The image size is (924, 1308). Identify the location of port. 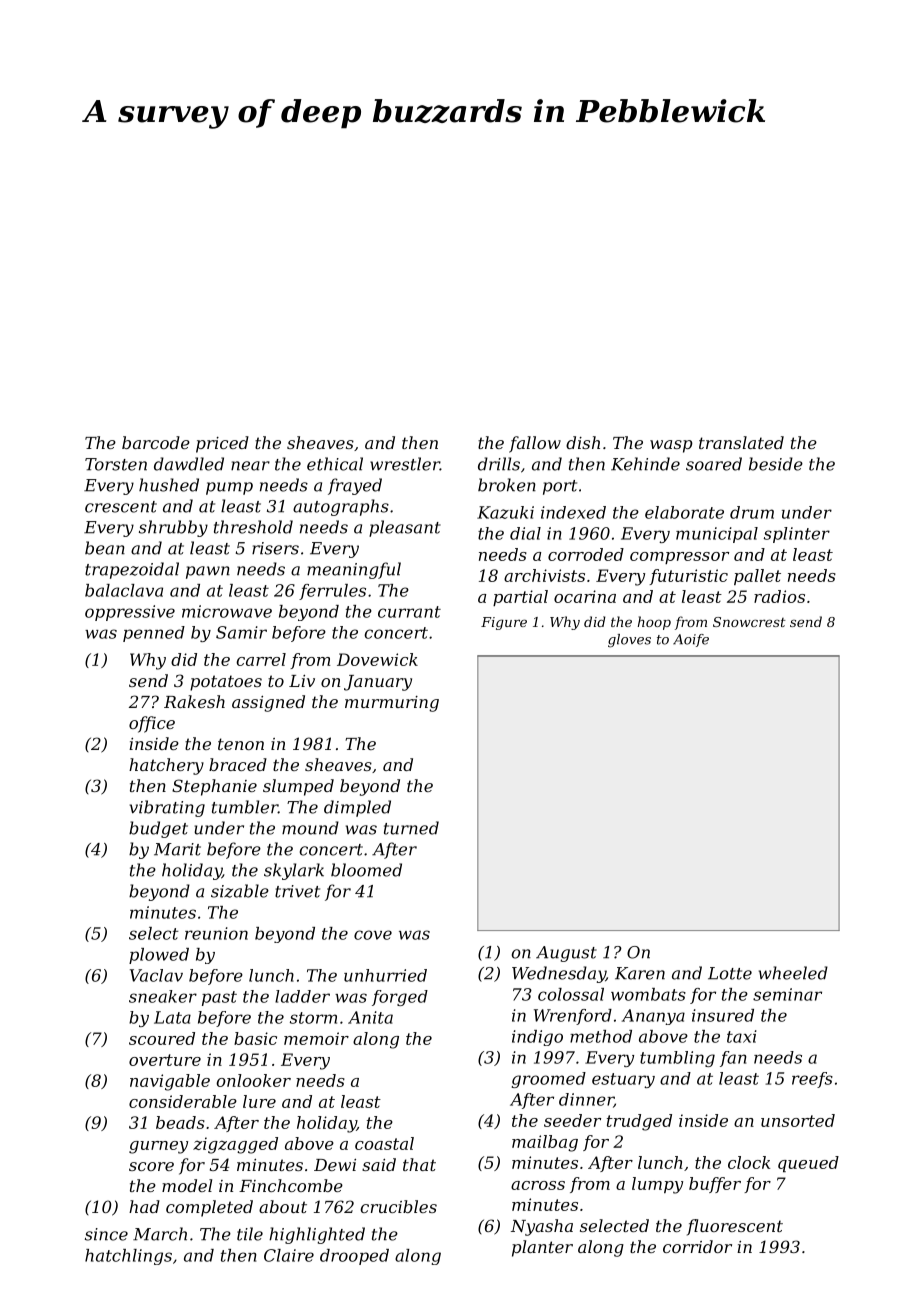
(560, 487).
